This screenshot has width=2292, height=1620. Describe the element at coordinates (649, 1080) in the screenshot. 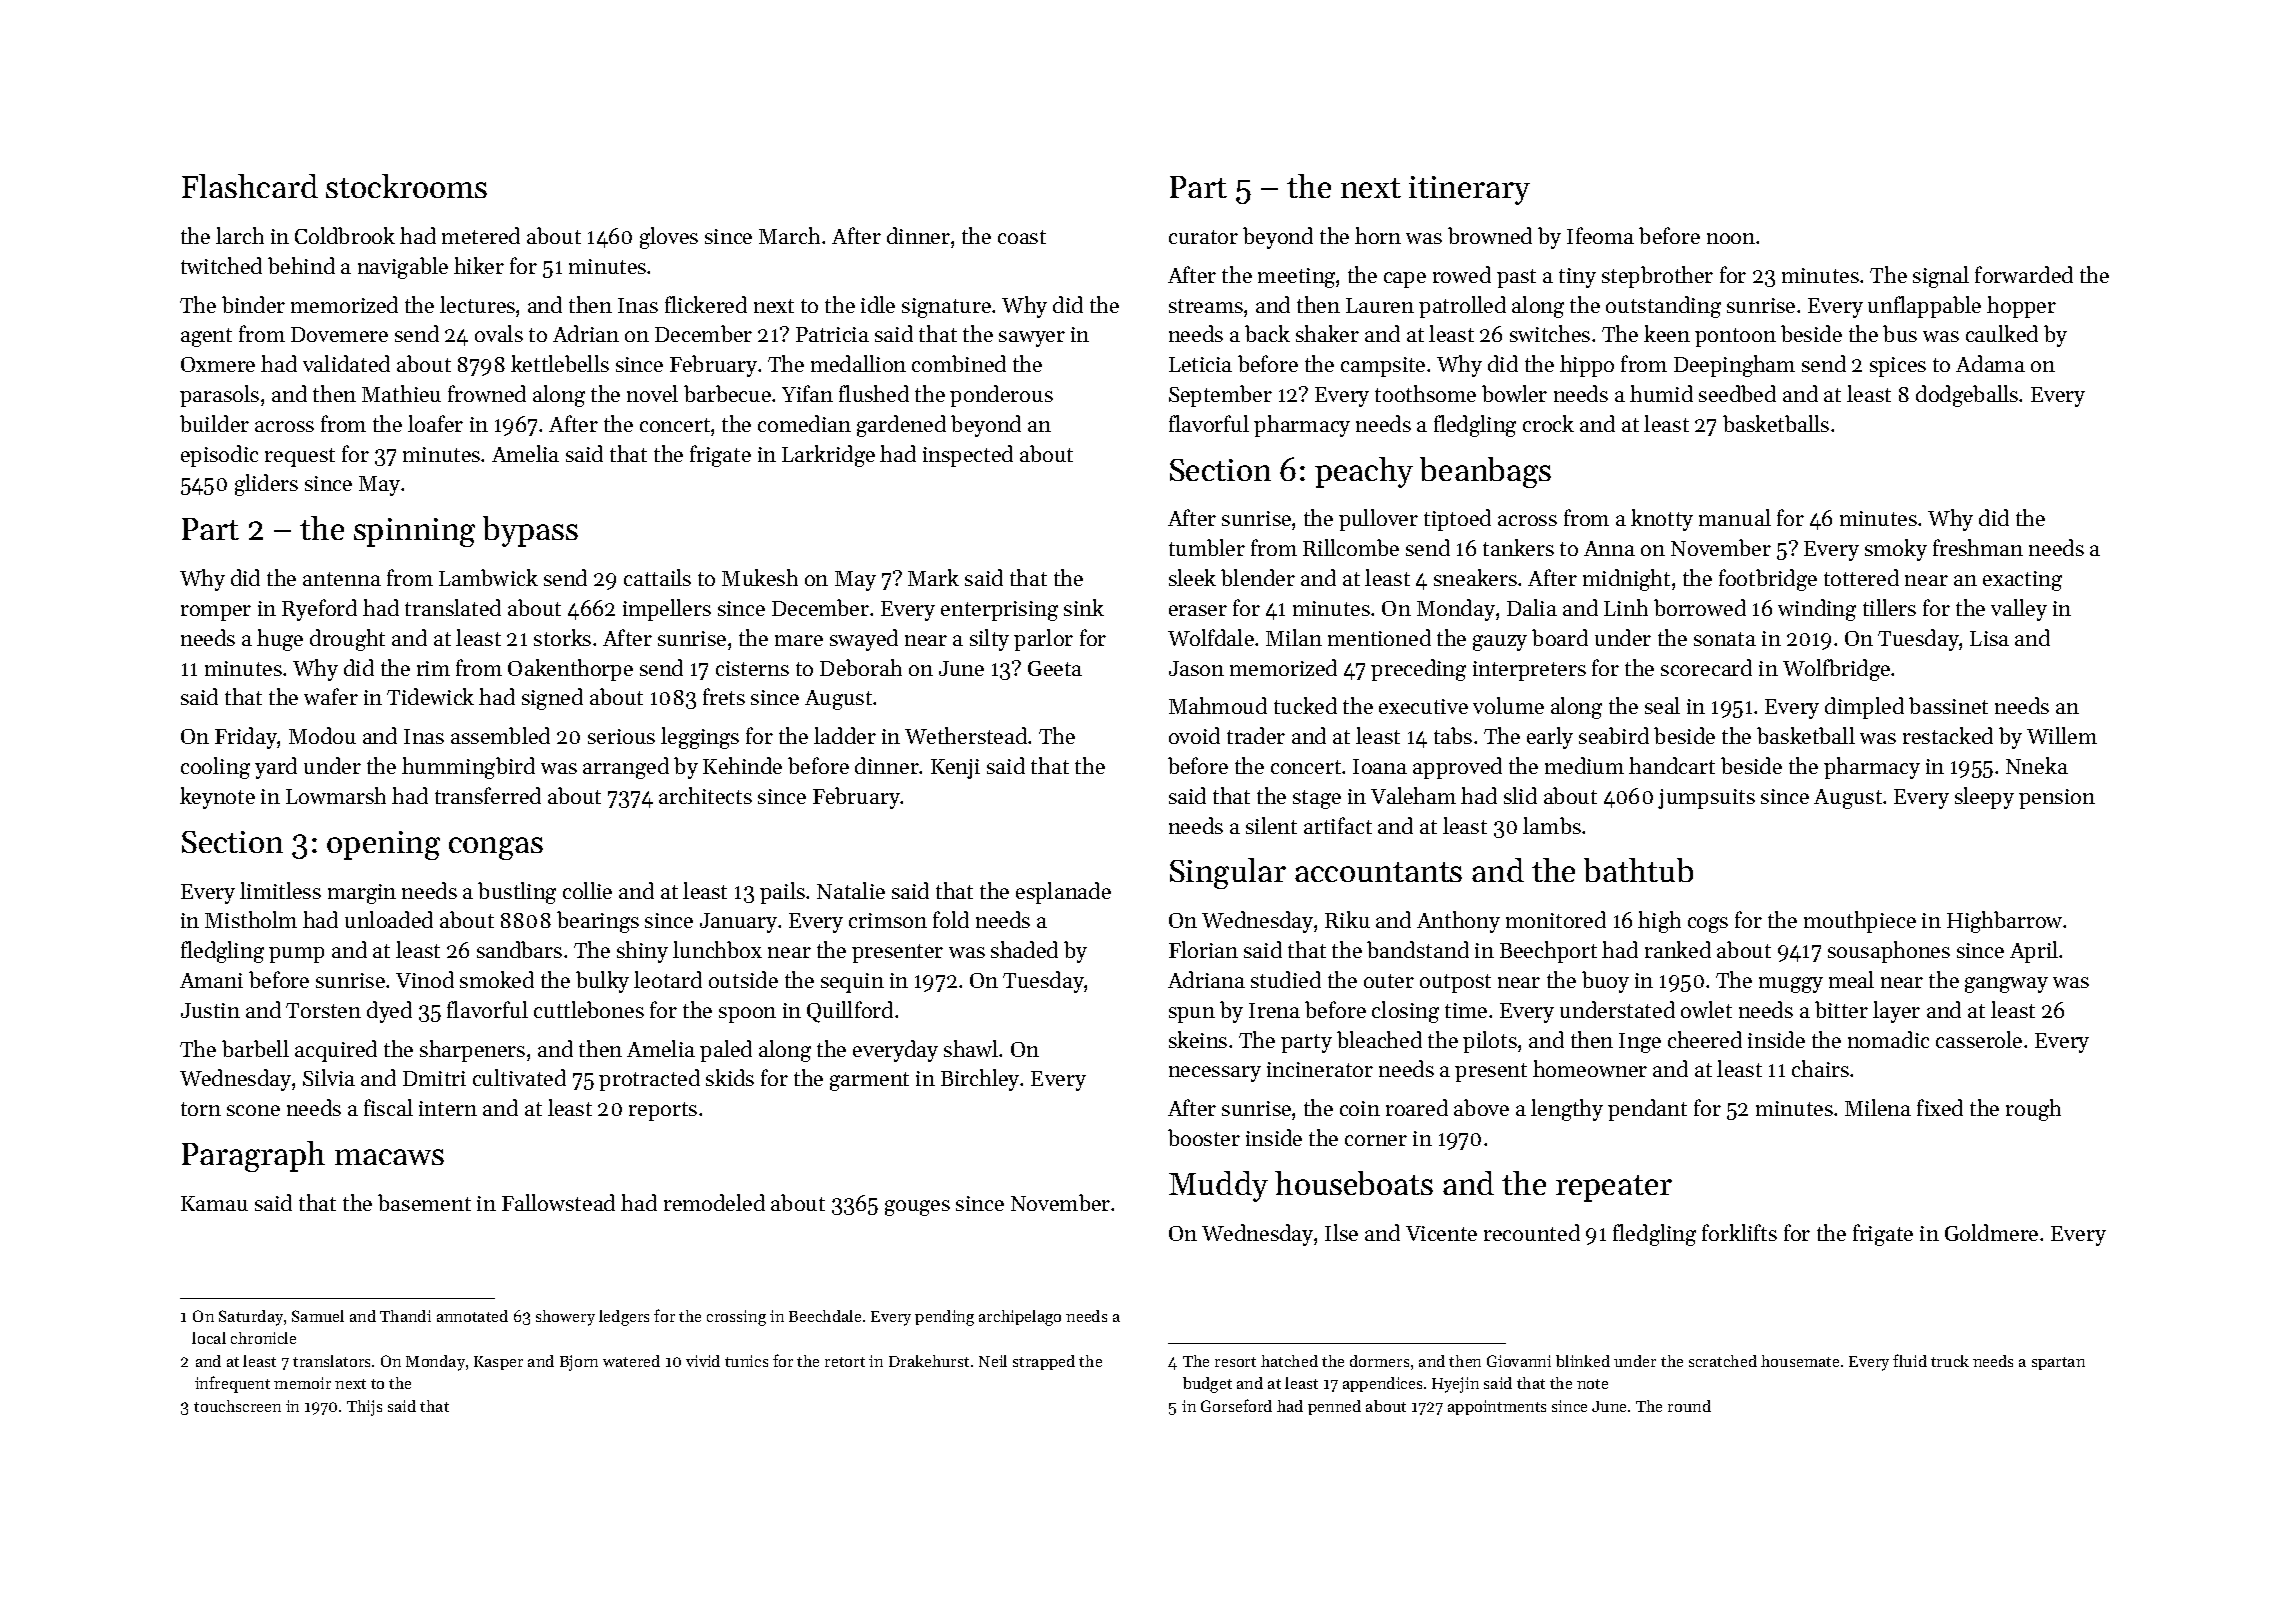

I see `protracted` at that location.
